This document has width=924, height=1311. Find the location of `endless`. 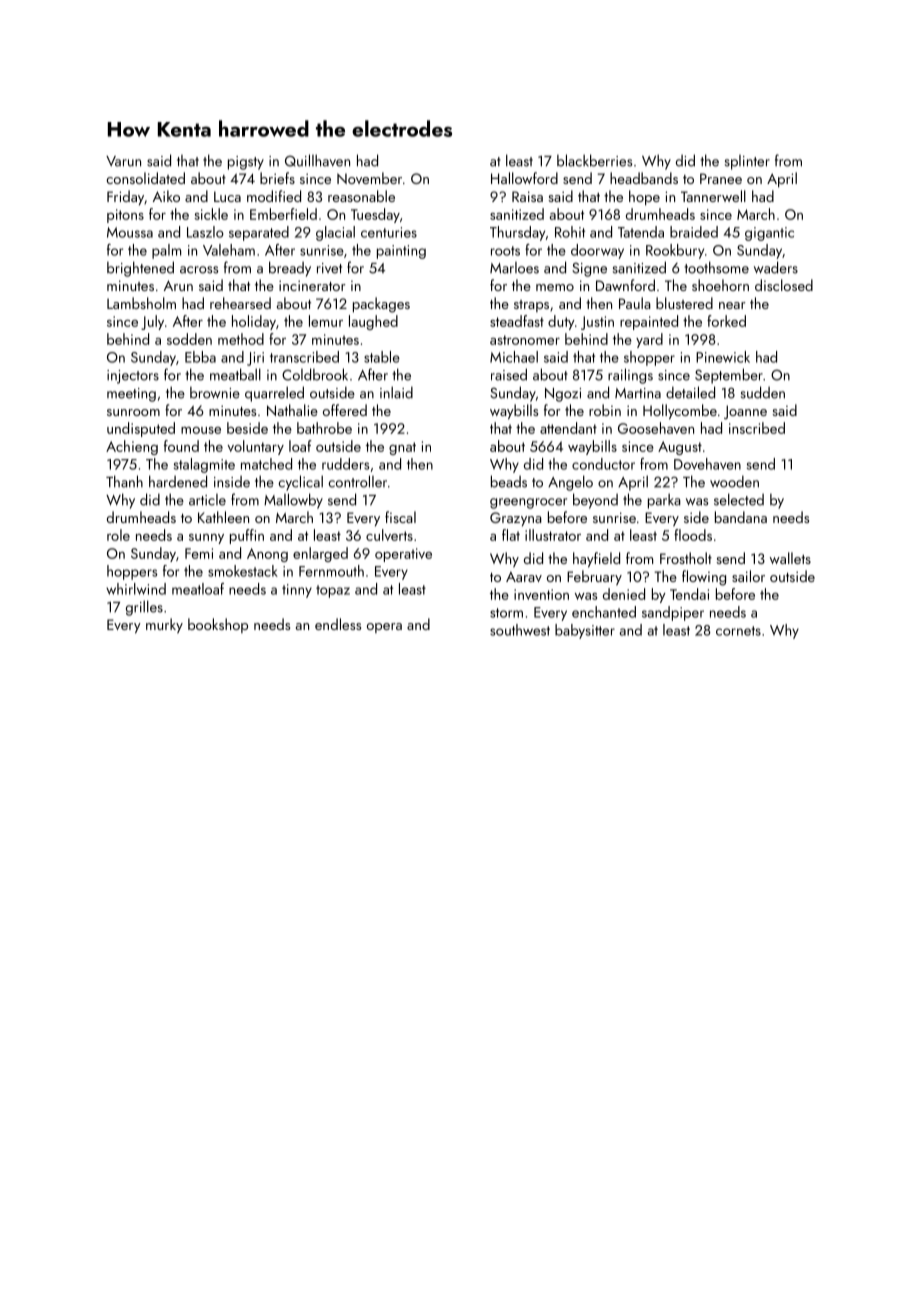

endless is located at coordinates (338, 624).
